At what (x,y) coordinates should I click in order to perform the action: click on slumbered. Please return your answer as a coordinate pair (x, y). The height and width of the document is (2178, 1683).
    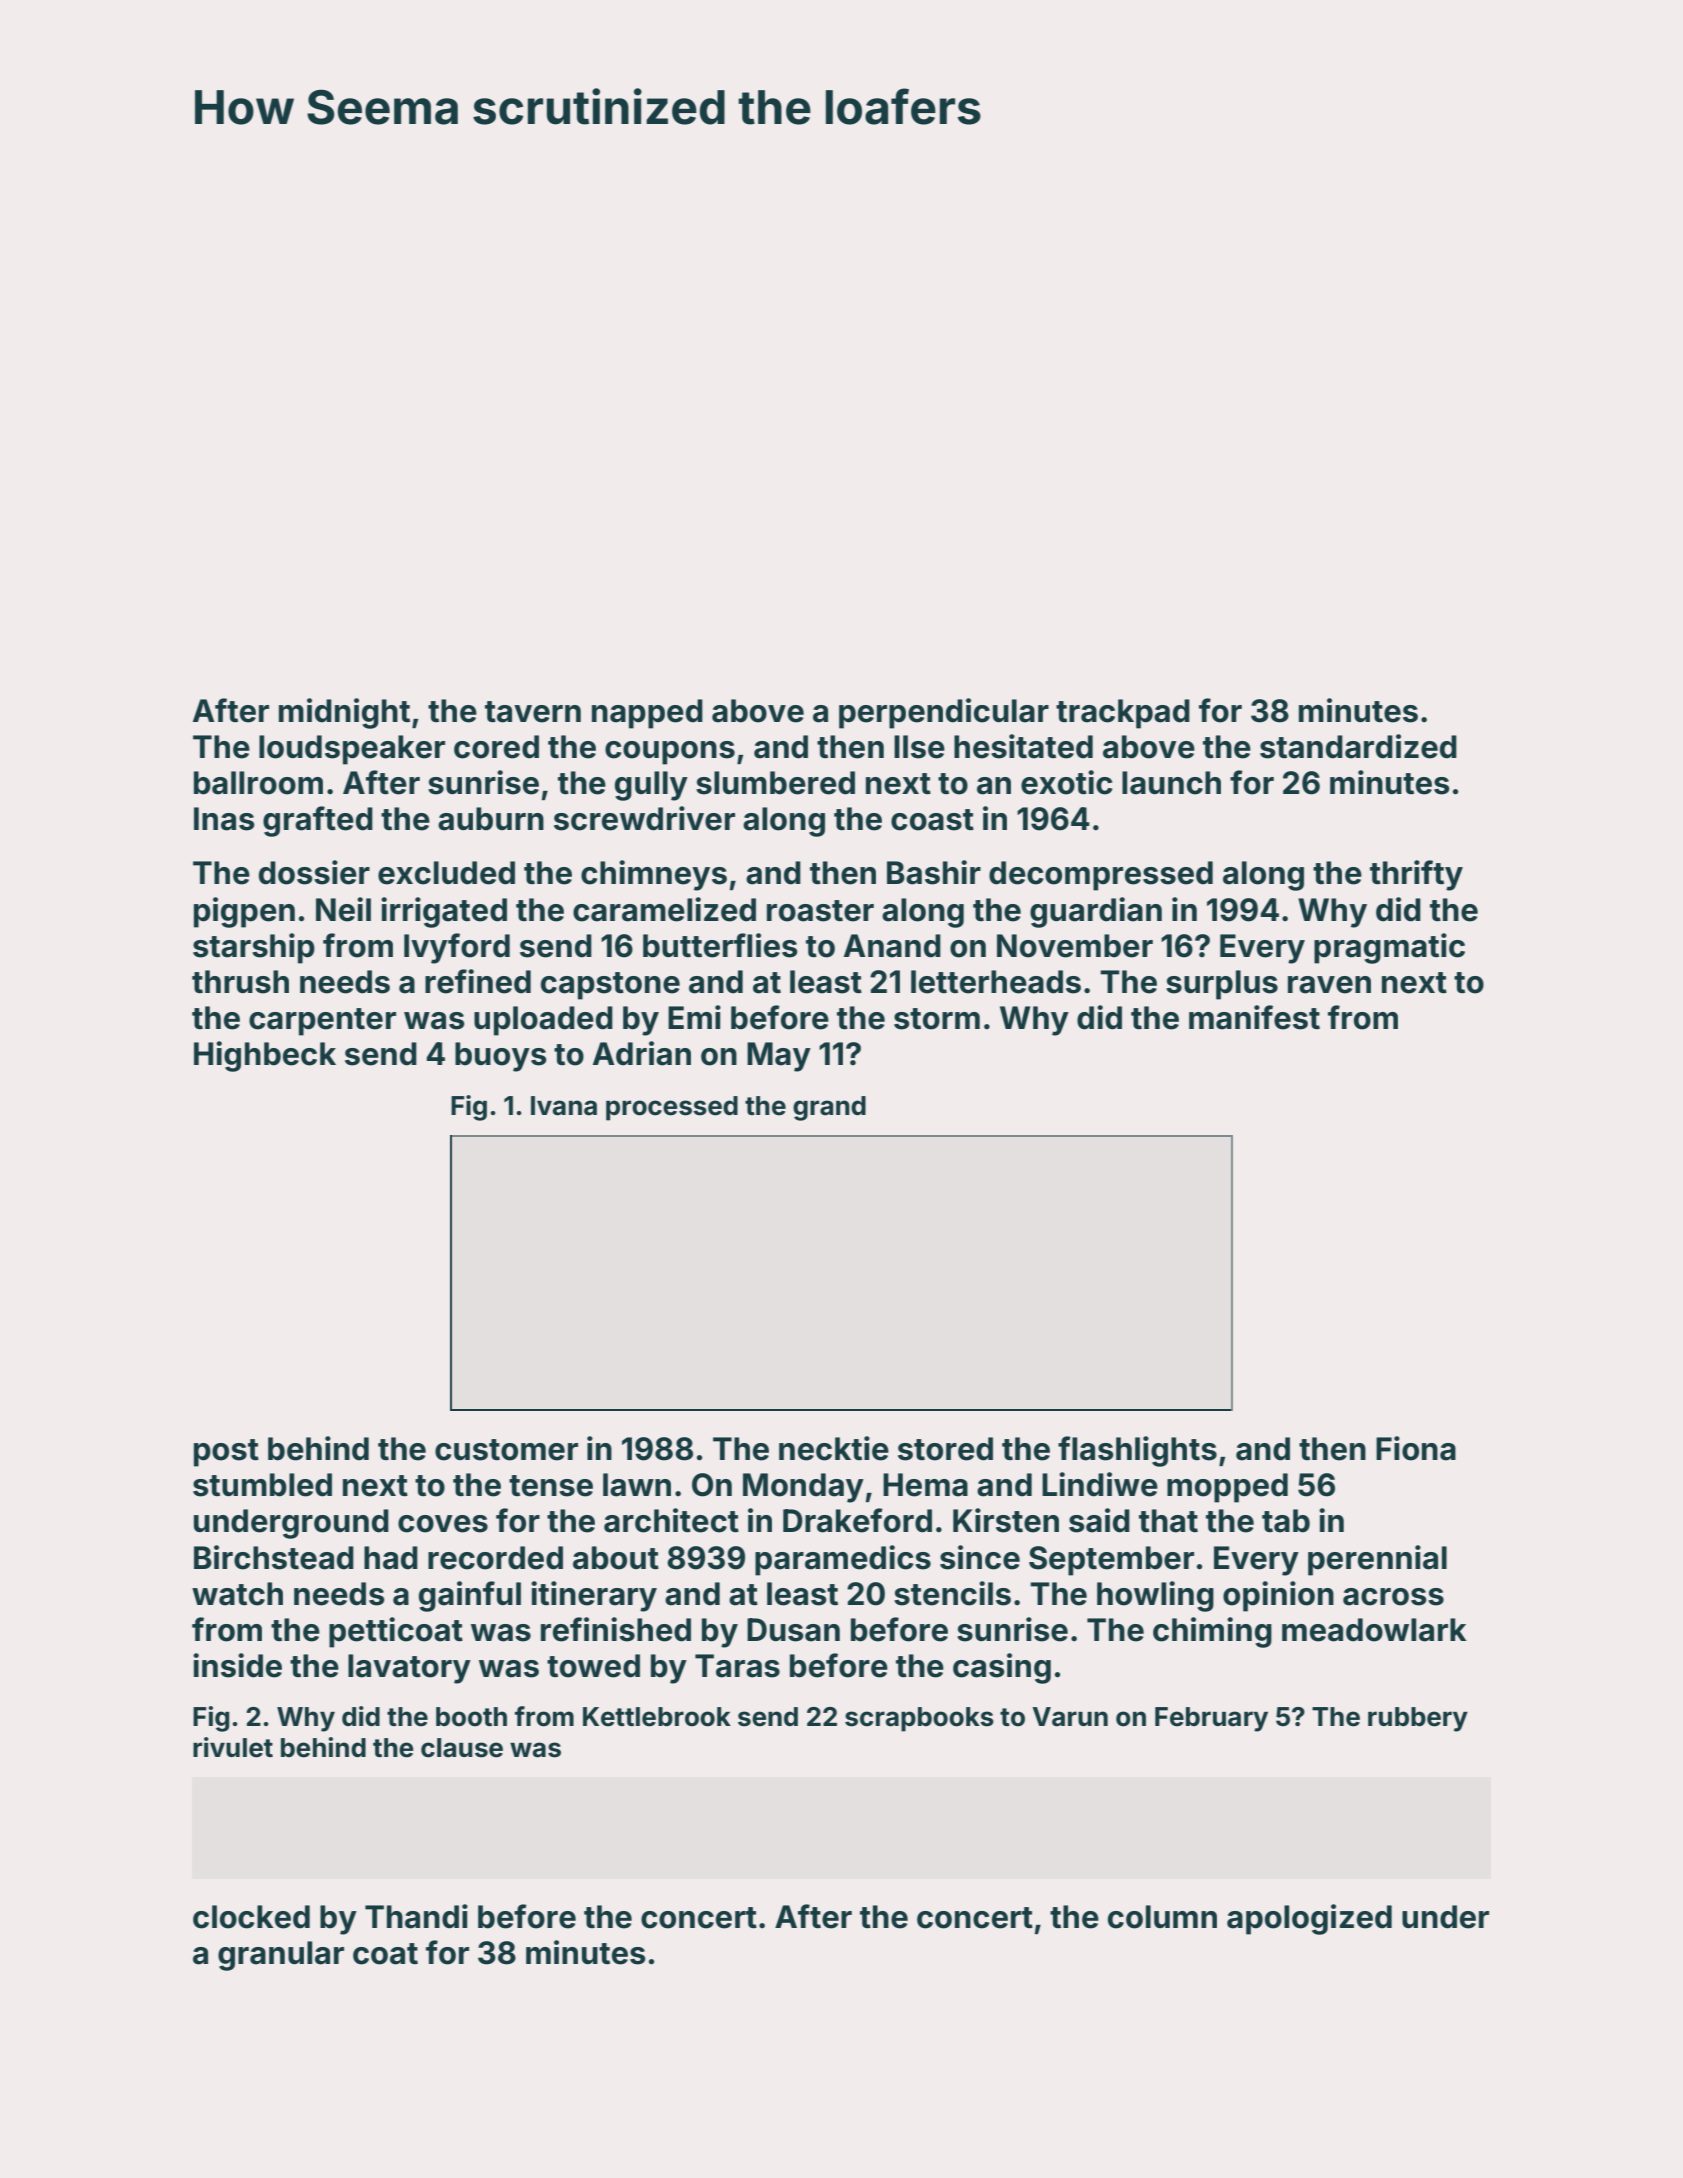
    Looking at the image, I should click on (775, 783).
